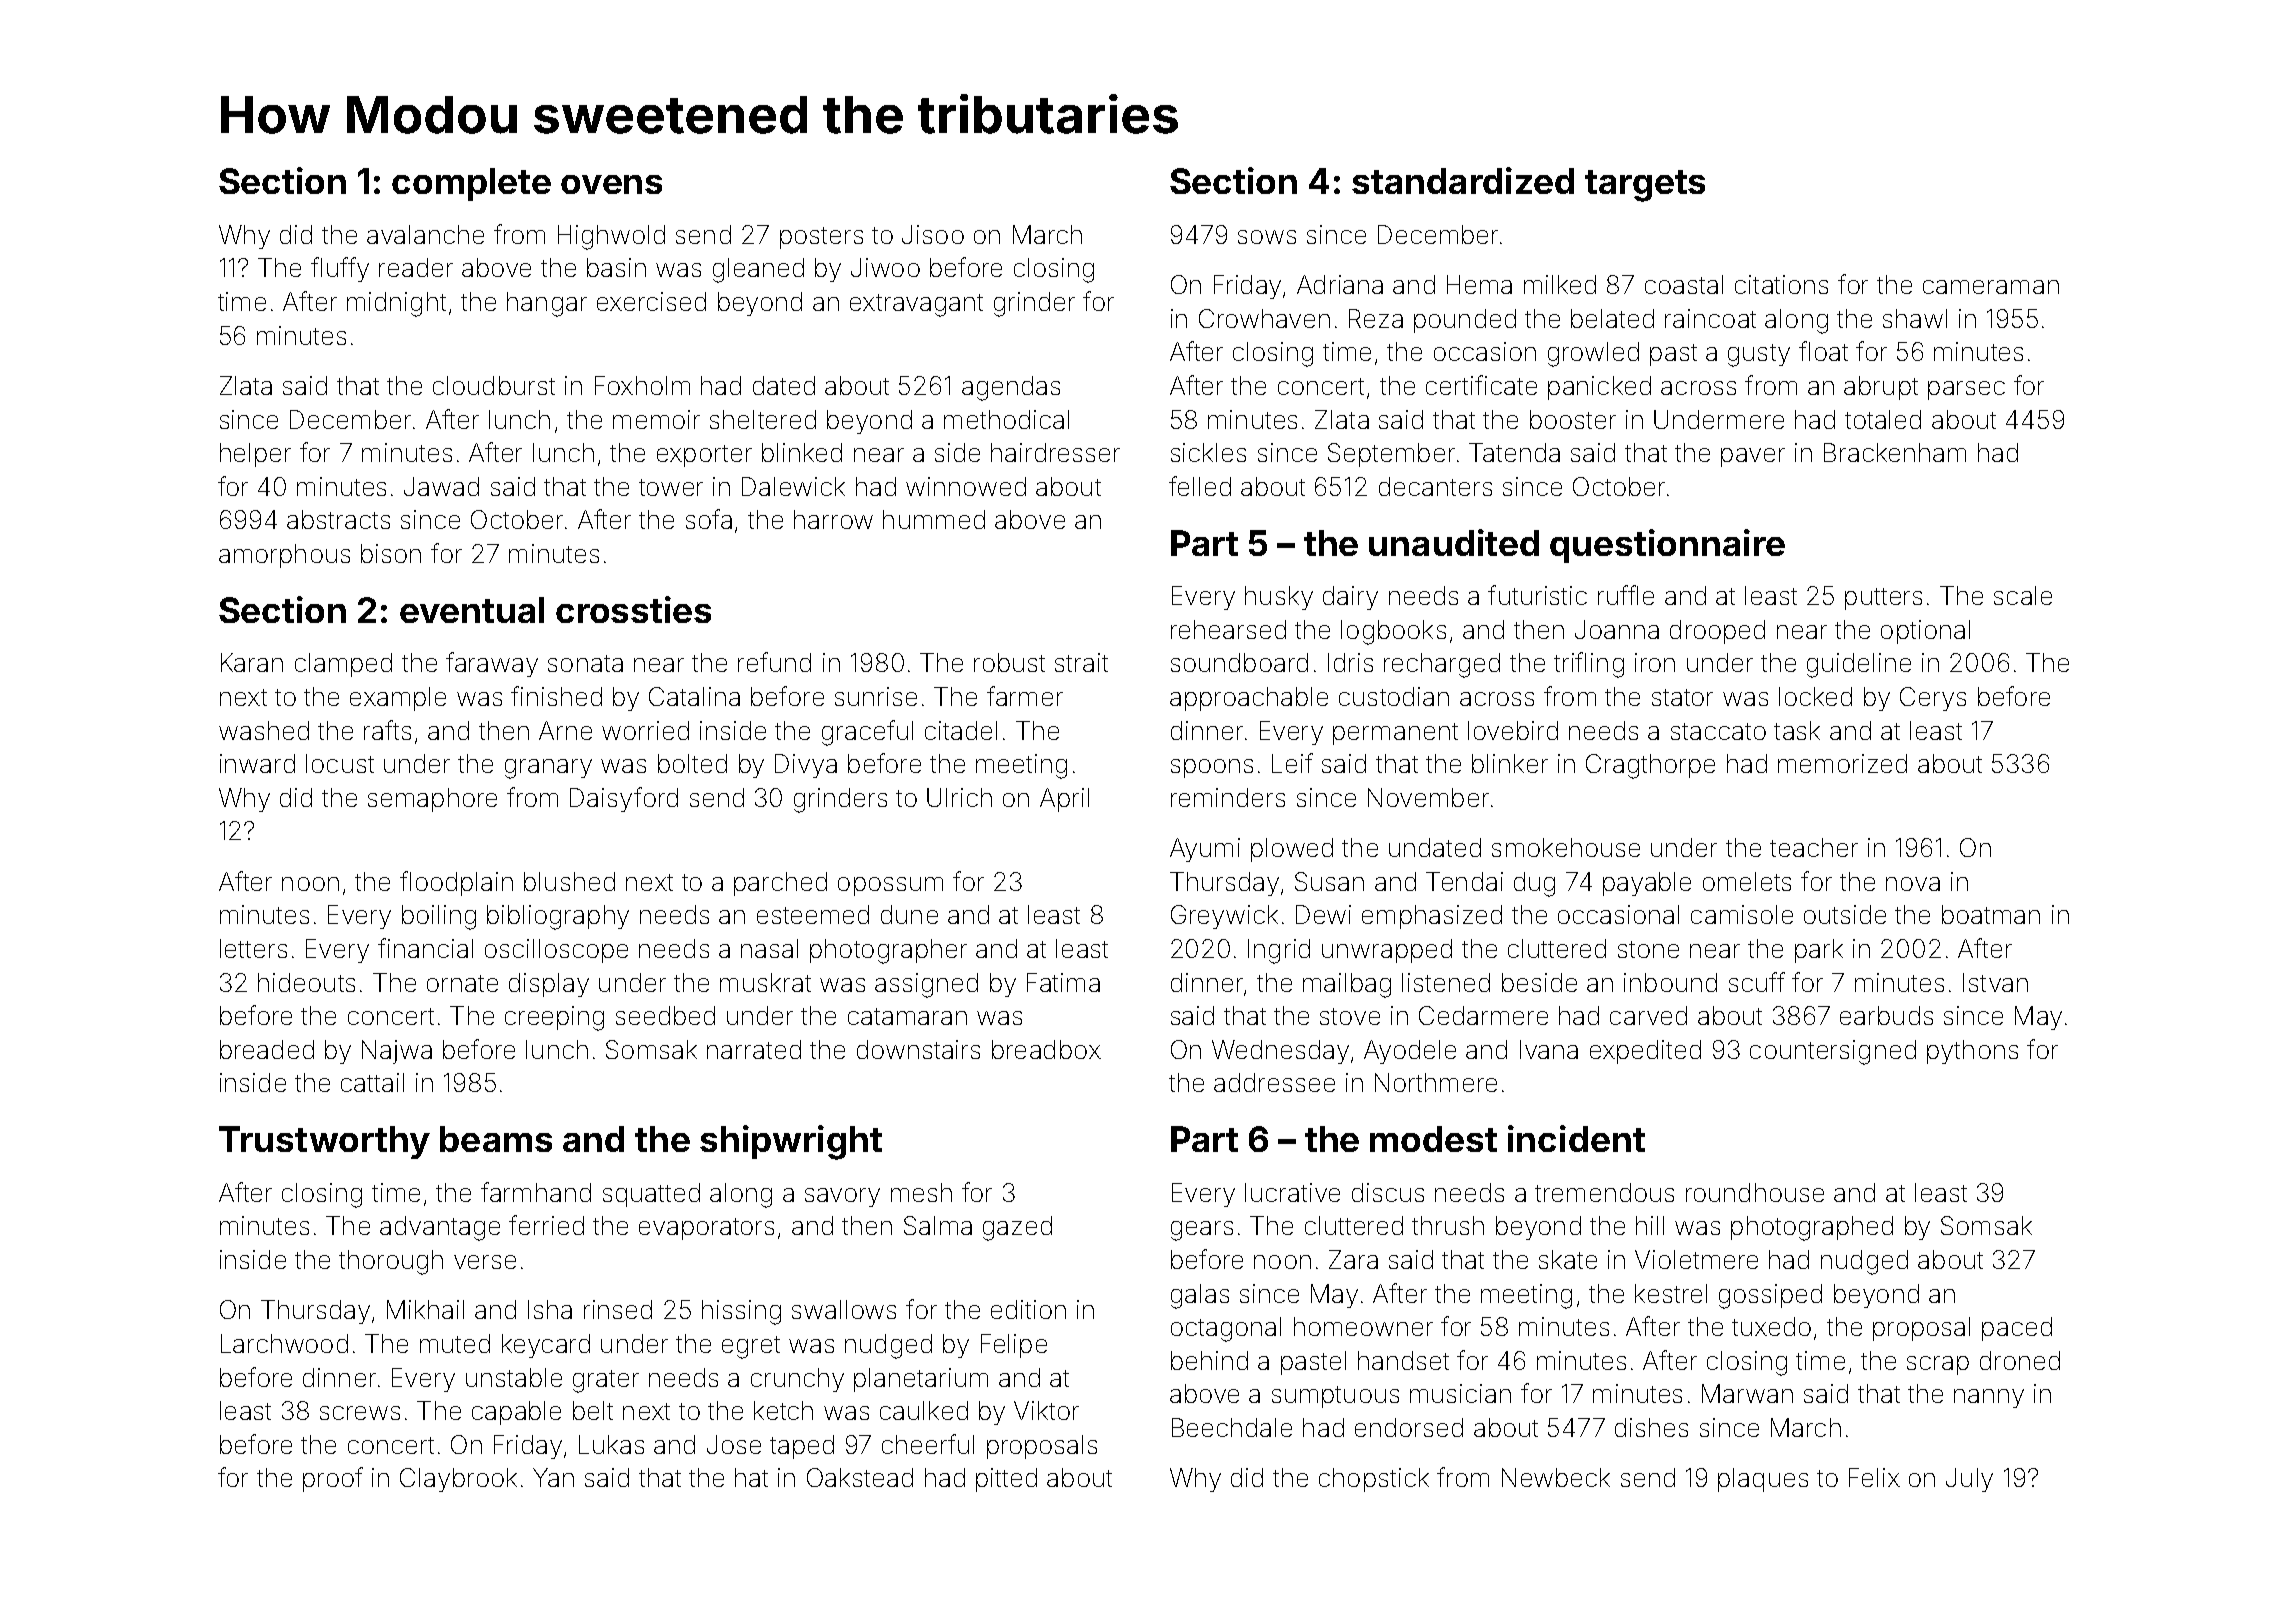  What do you see at coordinates (1645, 186) in the screenshot?
I see `targets` at bounding box center [1645, 186].
